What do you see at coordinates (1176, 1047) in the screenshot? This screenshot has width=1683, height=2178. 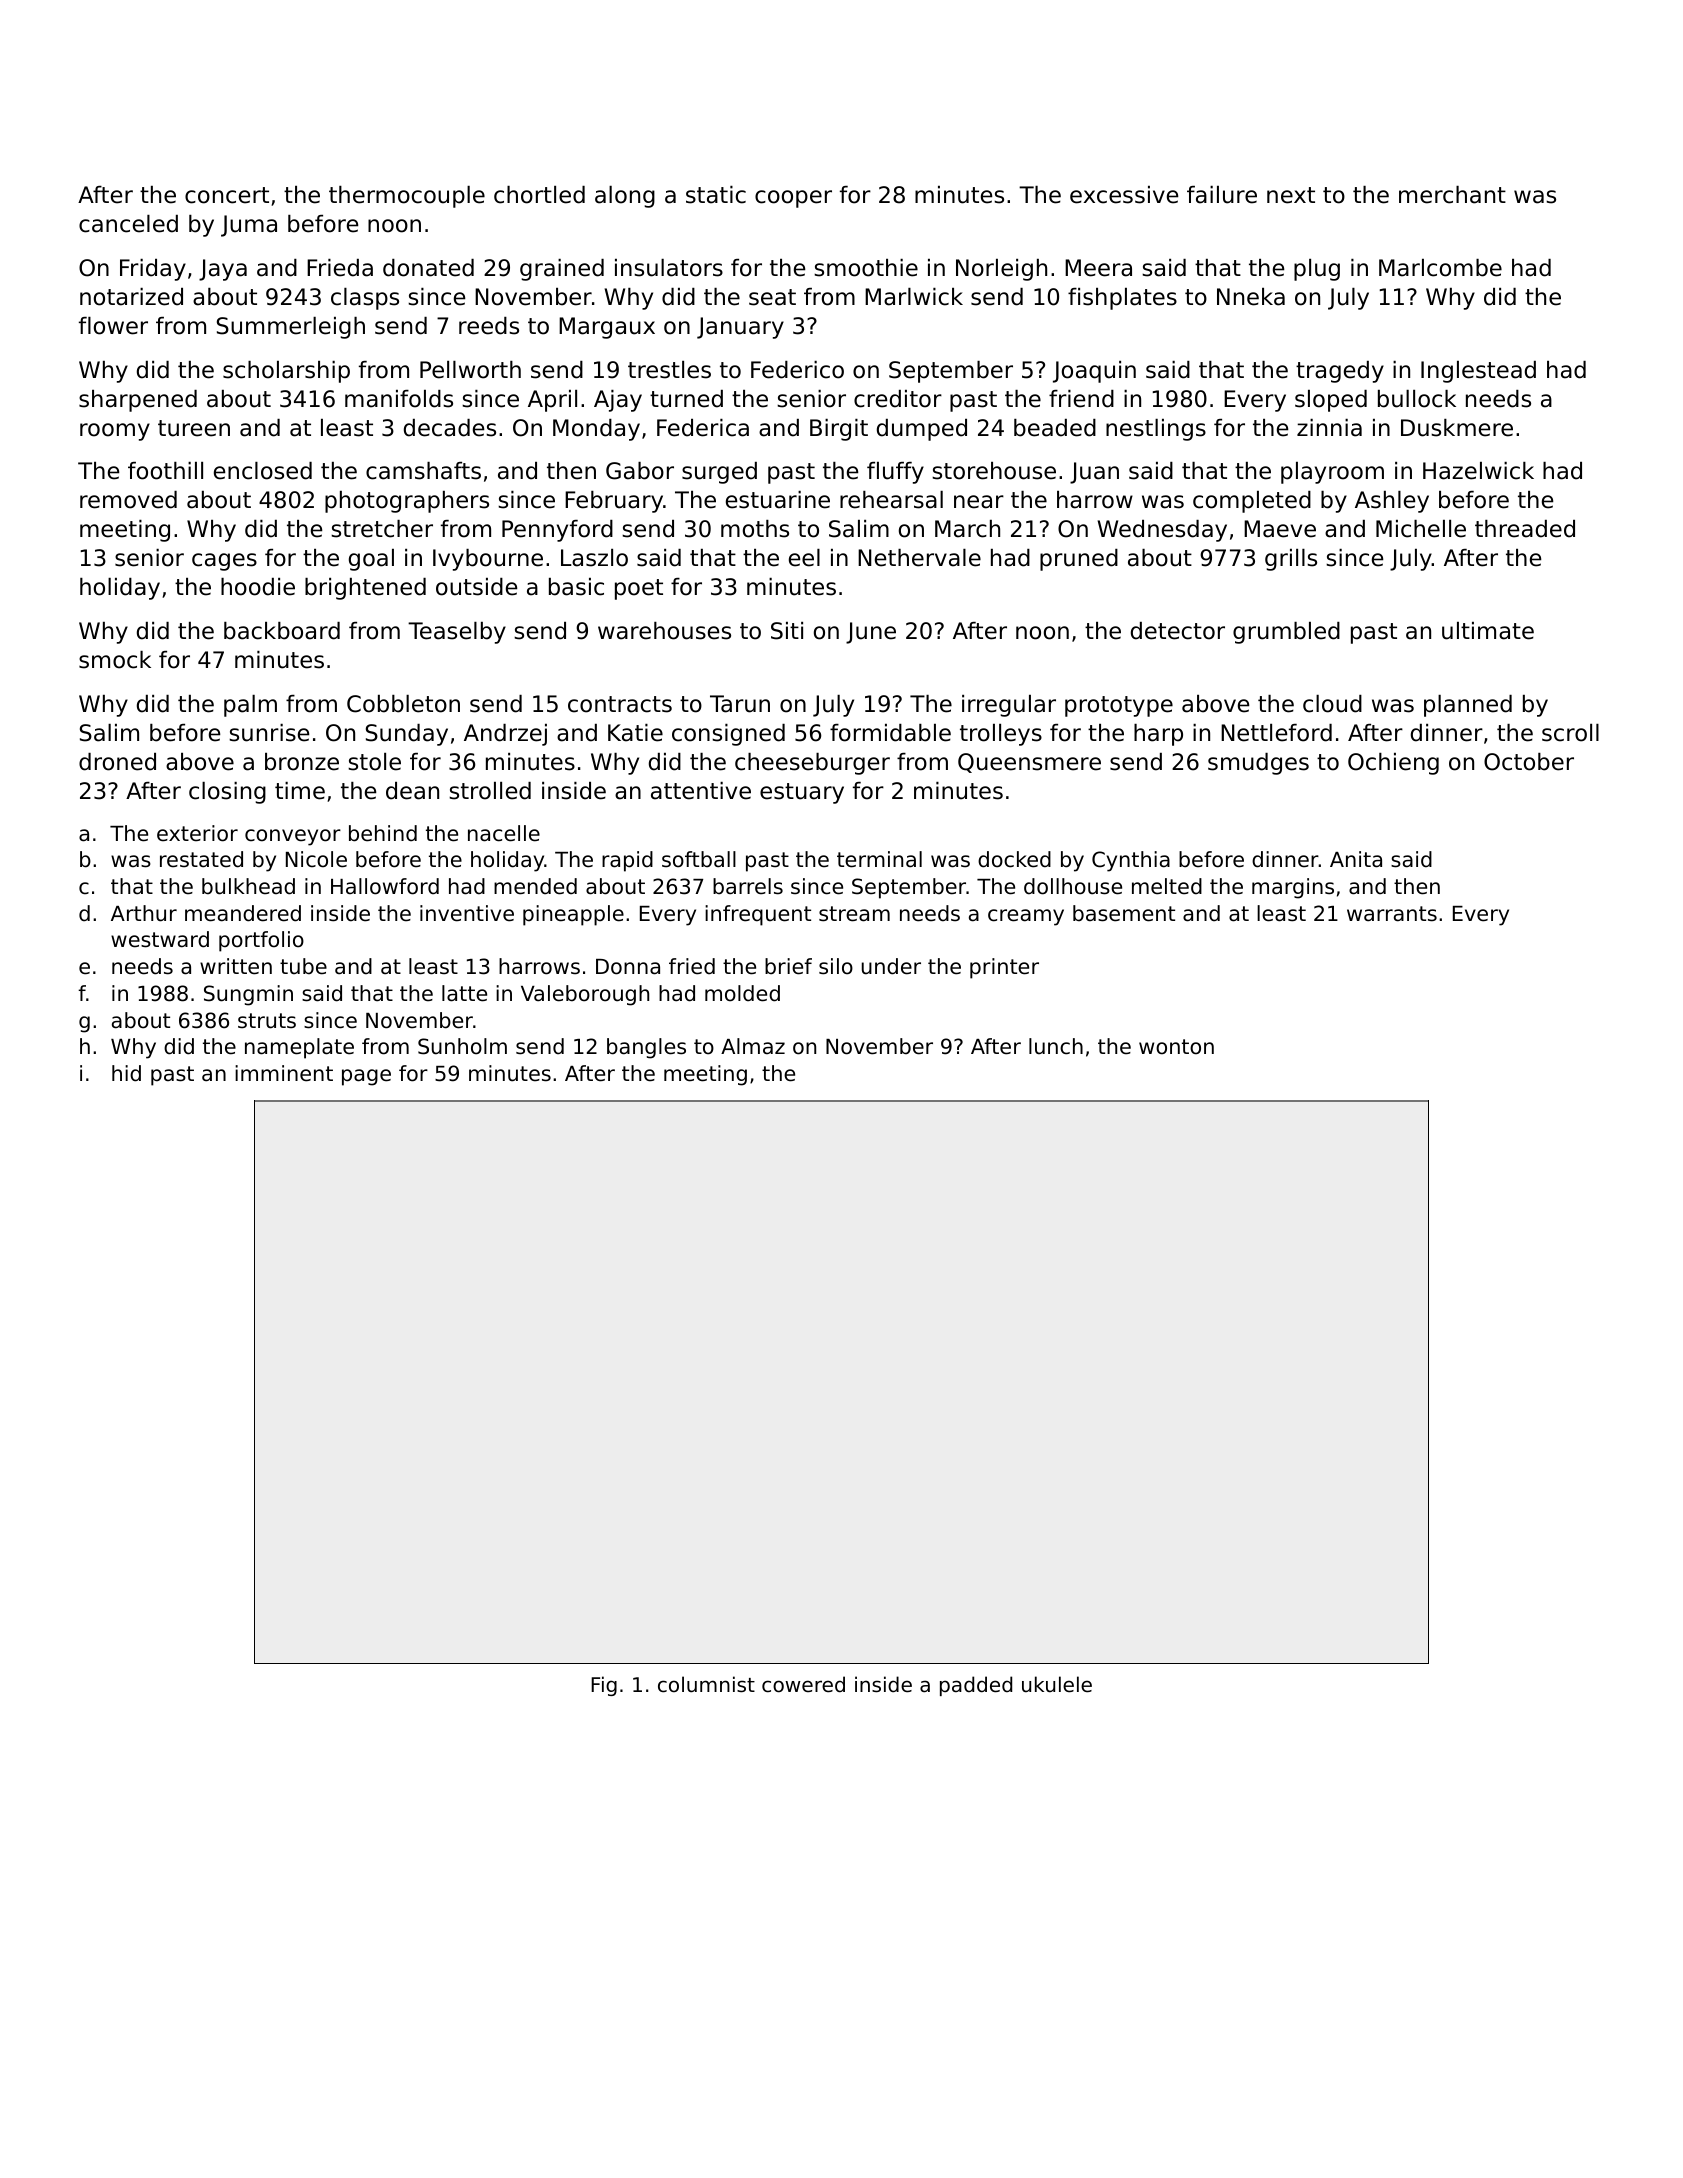 I see `wonton` at bounding box center [1176, 1047].
